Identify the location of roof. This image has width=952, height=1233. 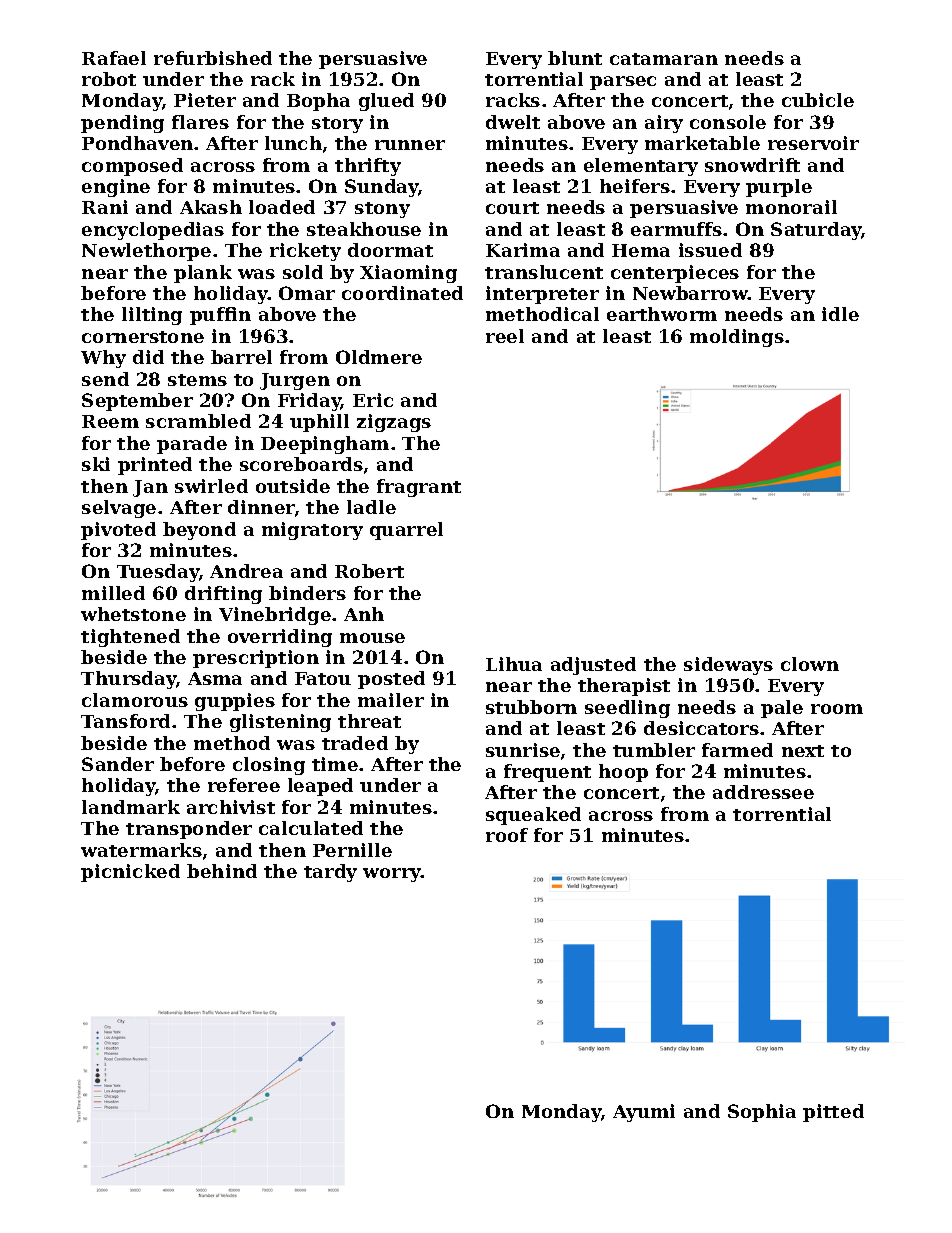
(507, 835).
